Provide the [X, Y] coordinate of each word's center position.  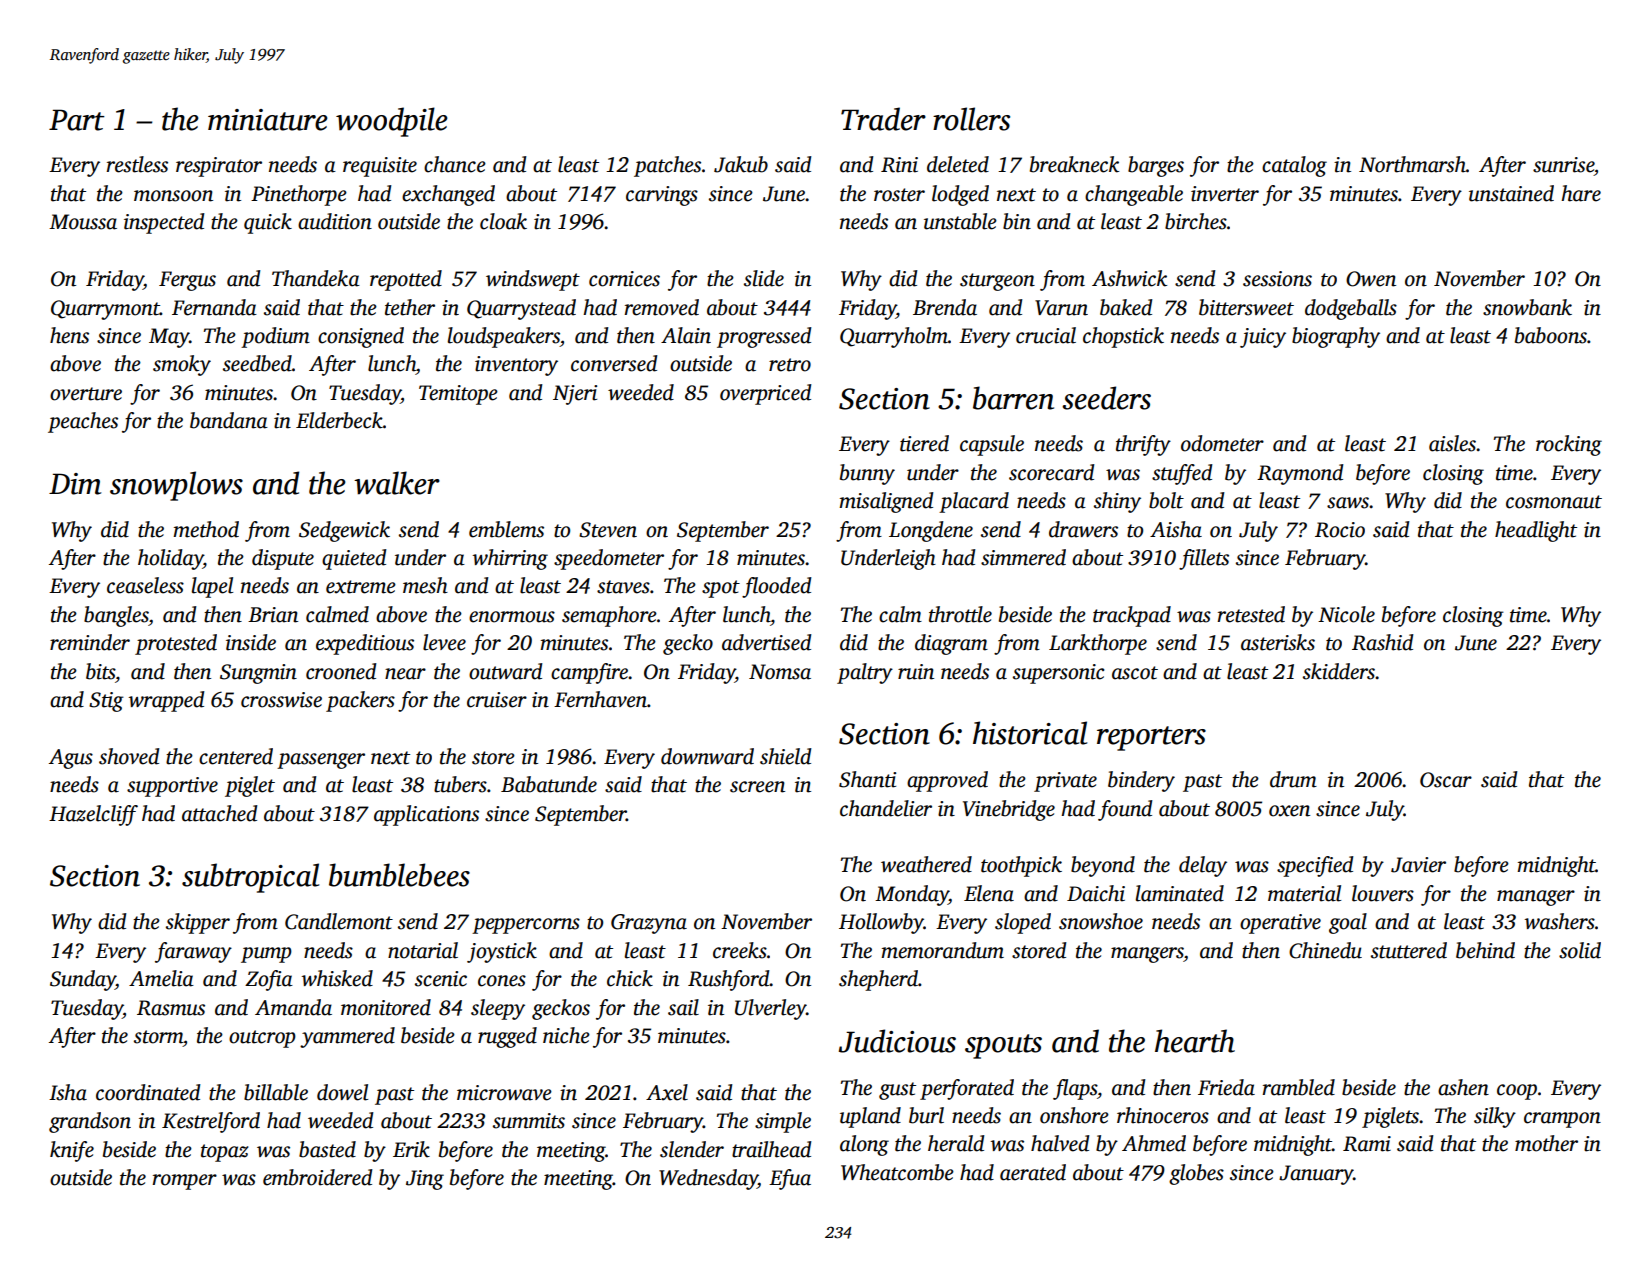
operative [1280, 924]
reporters [1151, 738]
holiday [170, 559]
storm [158, 1037]
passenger [321, 761]
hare [1581, 193]
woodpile [392, 122]
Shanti [867, 779]
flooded [777, 587]
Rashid [1383, 642]
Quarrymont [105, 310]
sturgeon [997, 282]
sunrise [1563, 165]
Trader [883, 119]
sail [683, 1007]
